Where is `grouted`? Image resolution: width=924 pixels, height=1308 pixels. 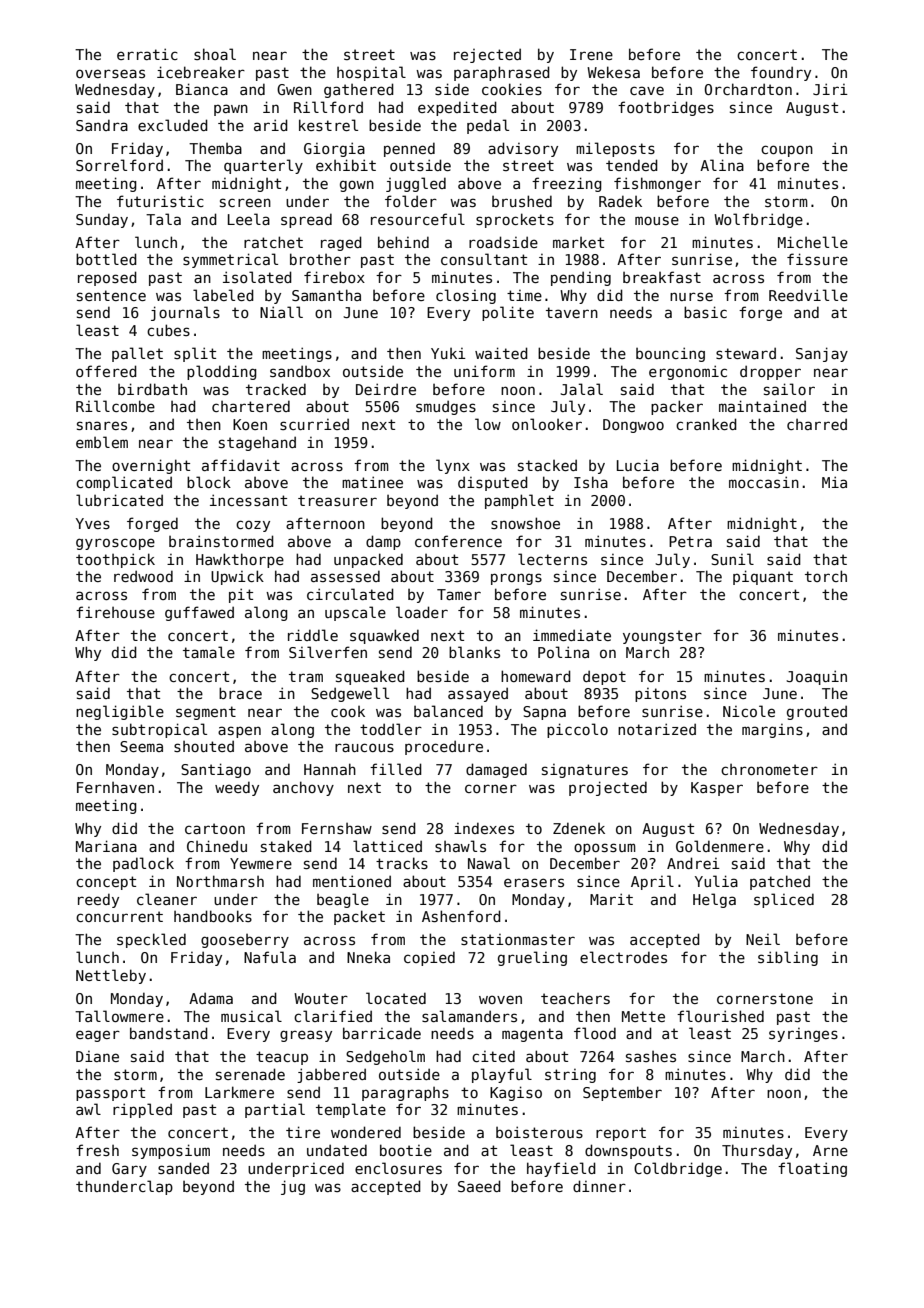
grouted is located at coordinates (817, 712).
